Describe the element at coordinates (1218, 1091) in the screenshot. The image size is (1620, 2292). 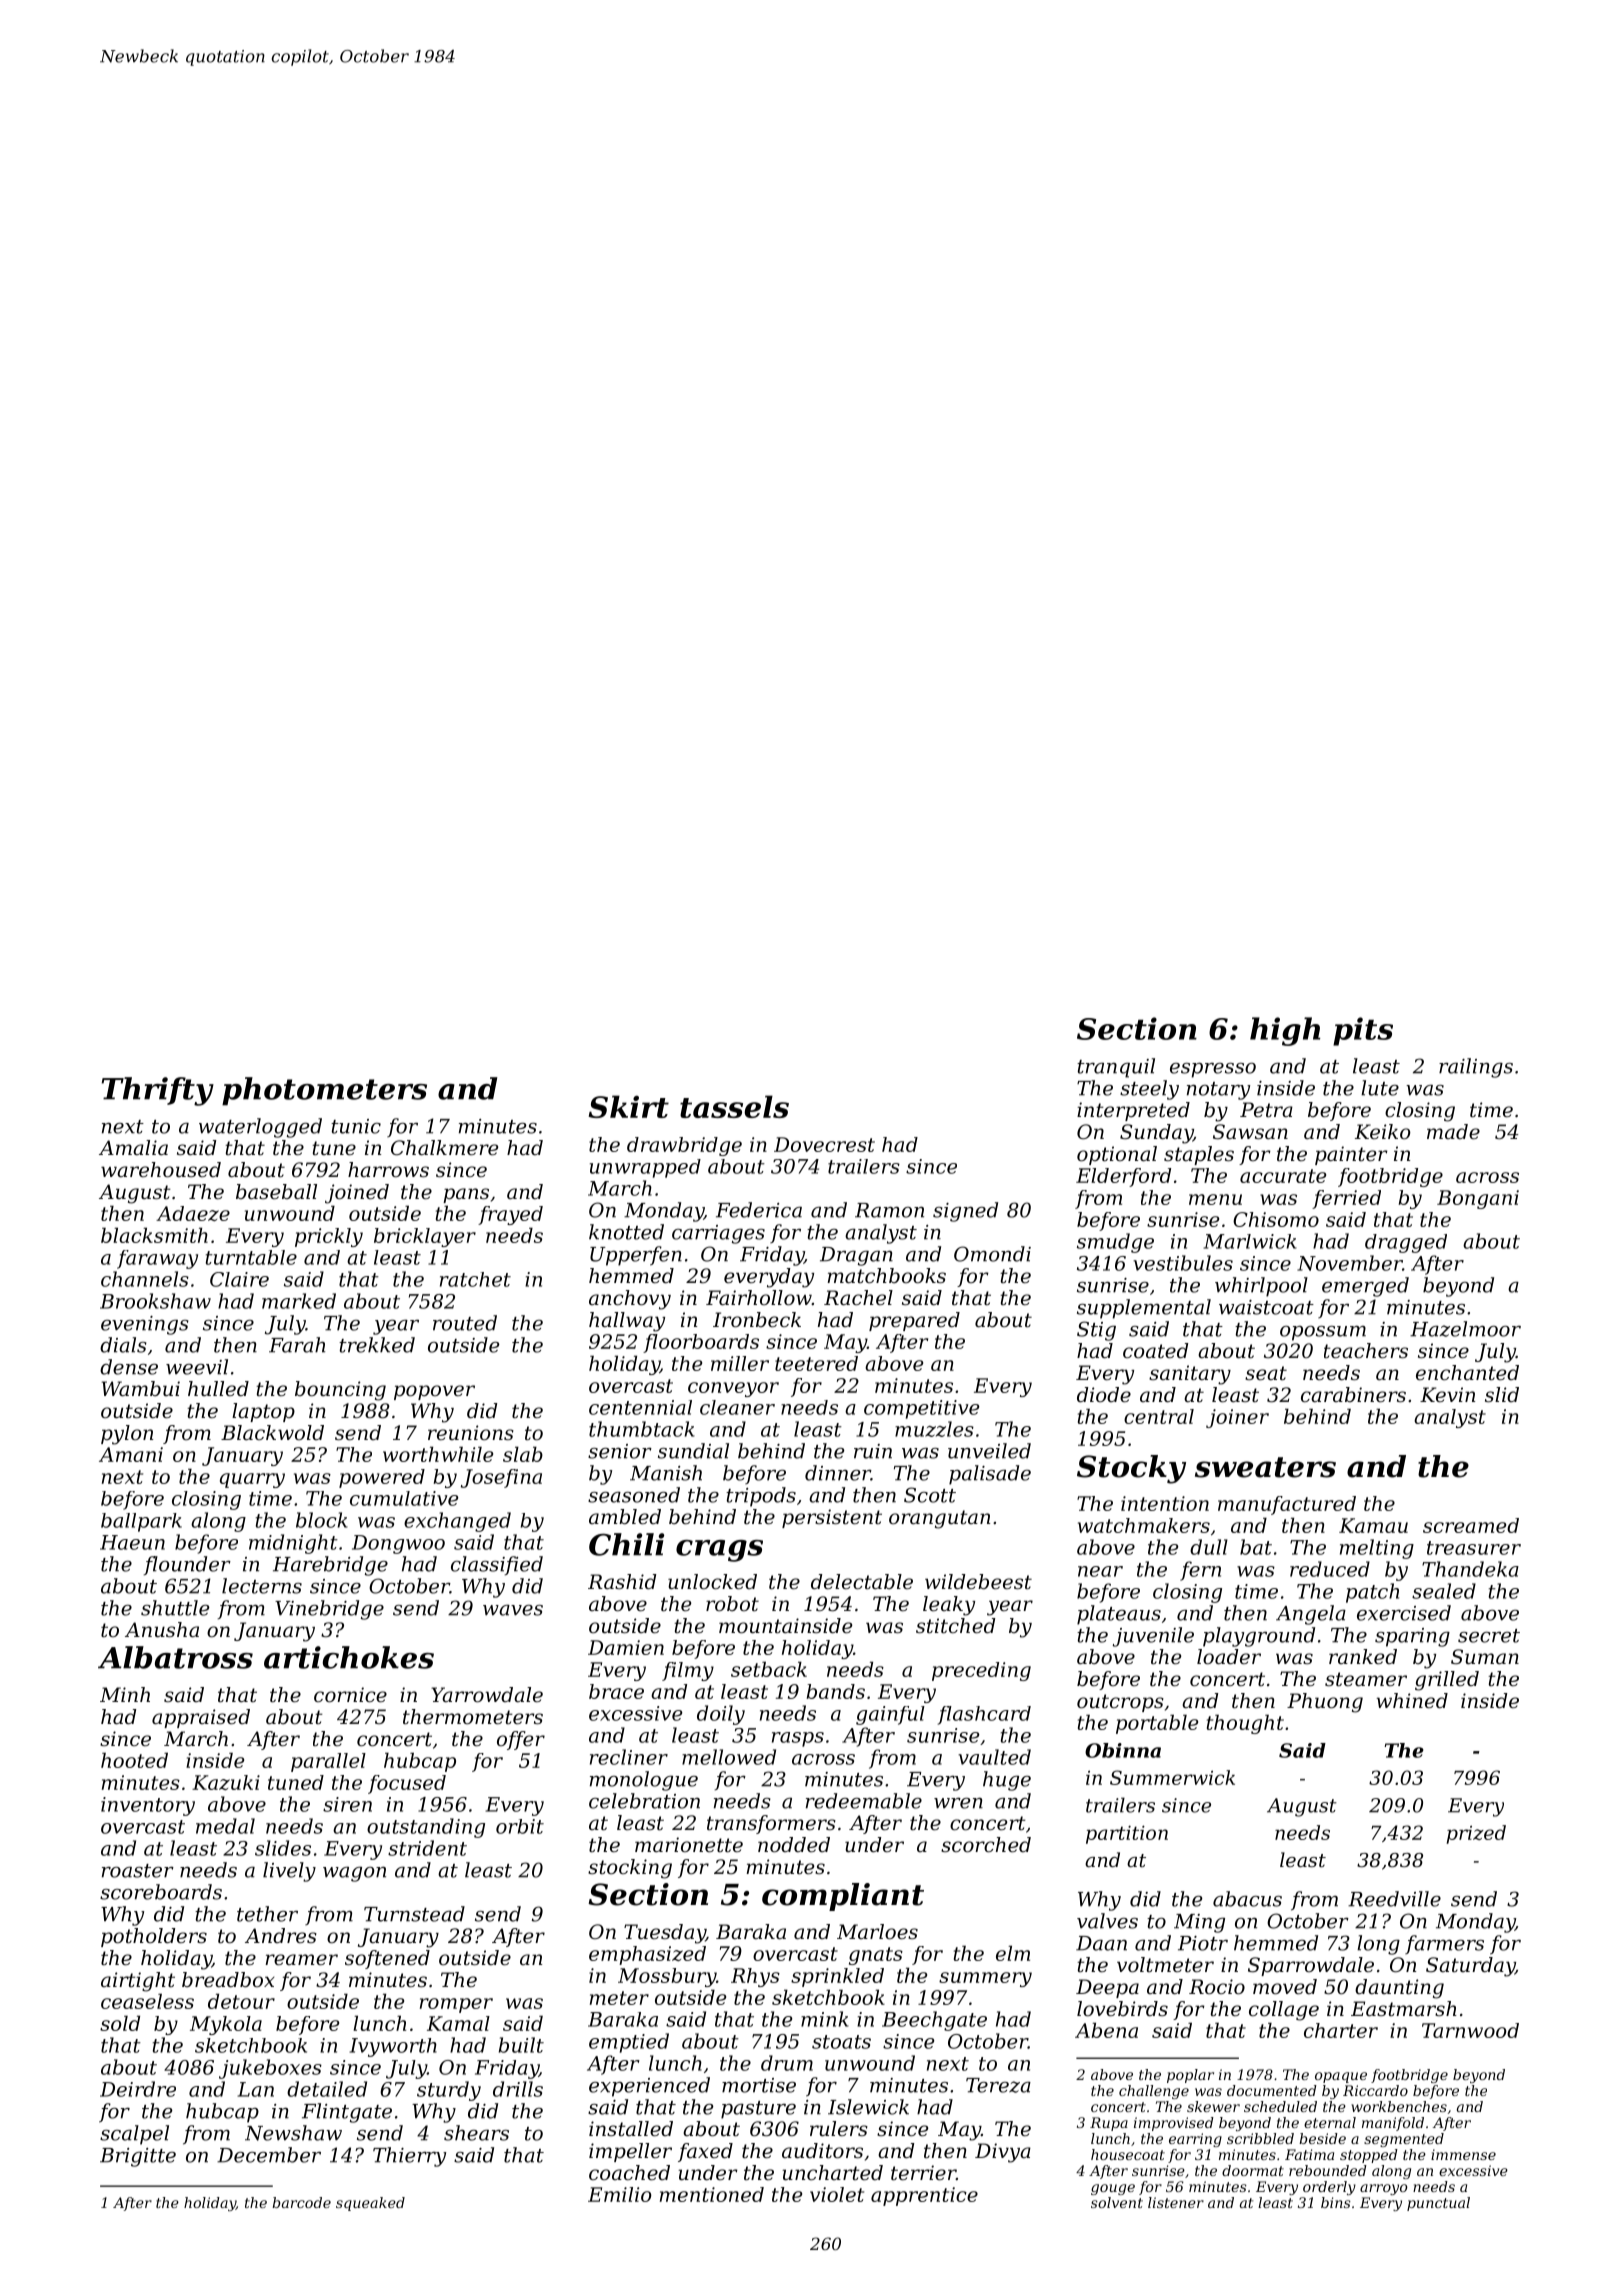
I see `notary` at that location.
